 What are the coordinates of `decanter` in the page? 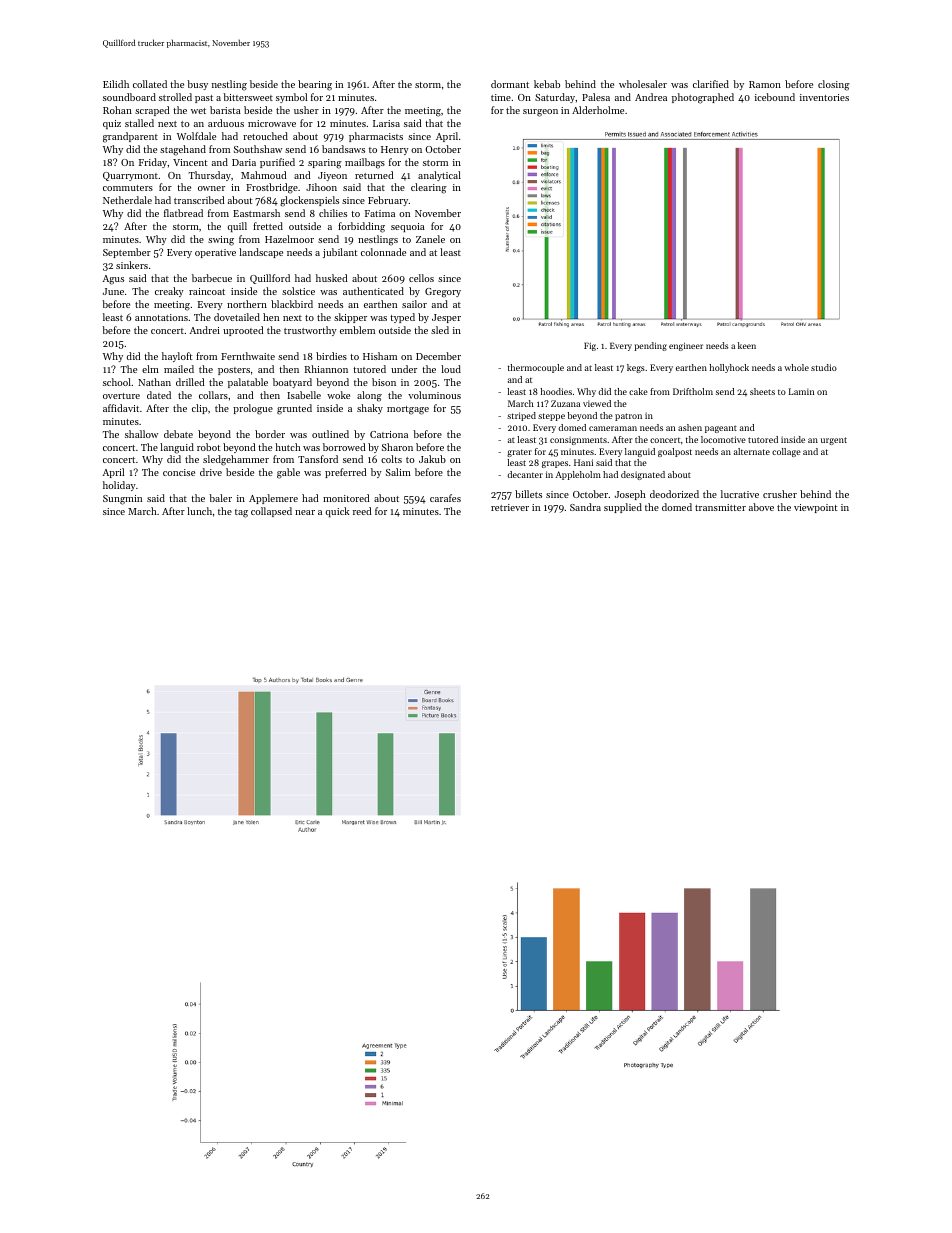 It's located at (525, 474).
